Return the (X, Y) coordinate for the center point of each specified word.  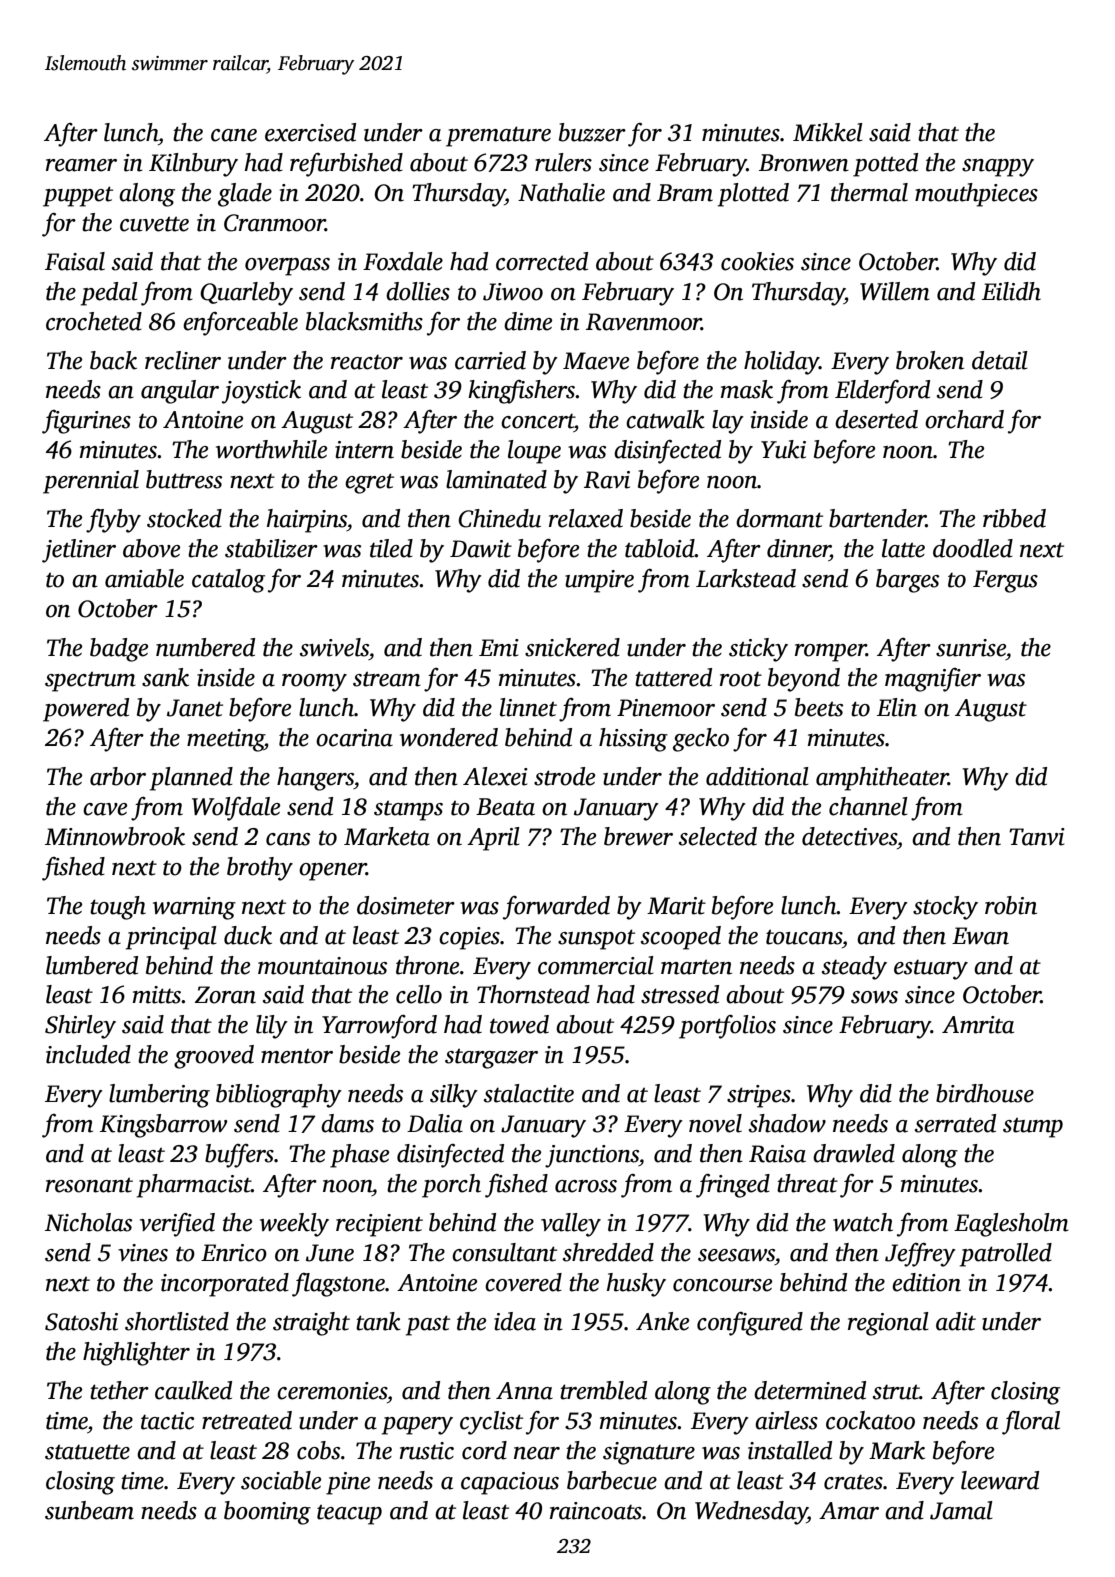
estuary (931, 969)
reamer (81, 165)
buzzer (592, 132)
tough (118, 908)
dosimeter (406, 905)
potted (885, 165)
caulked (193, 1390)
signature (649, 1453)
